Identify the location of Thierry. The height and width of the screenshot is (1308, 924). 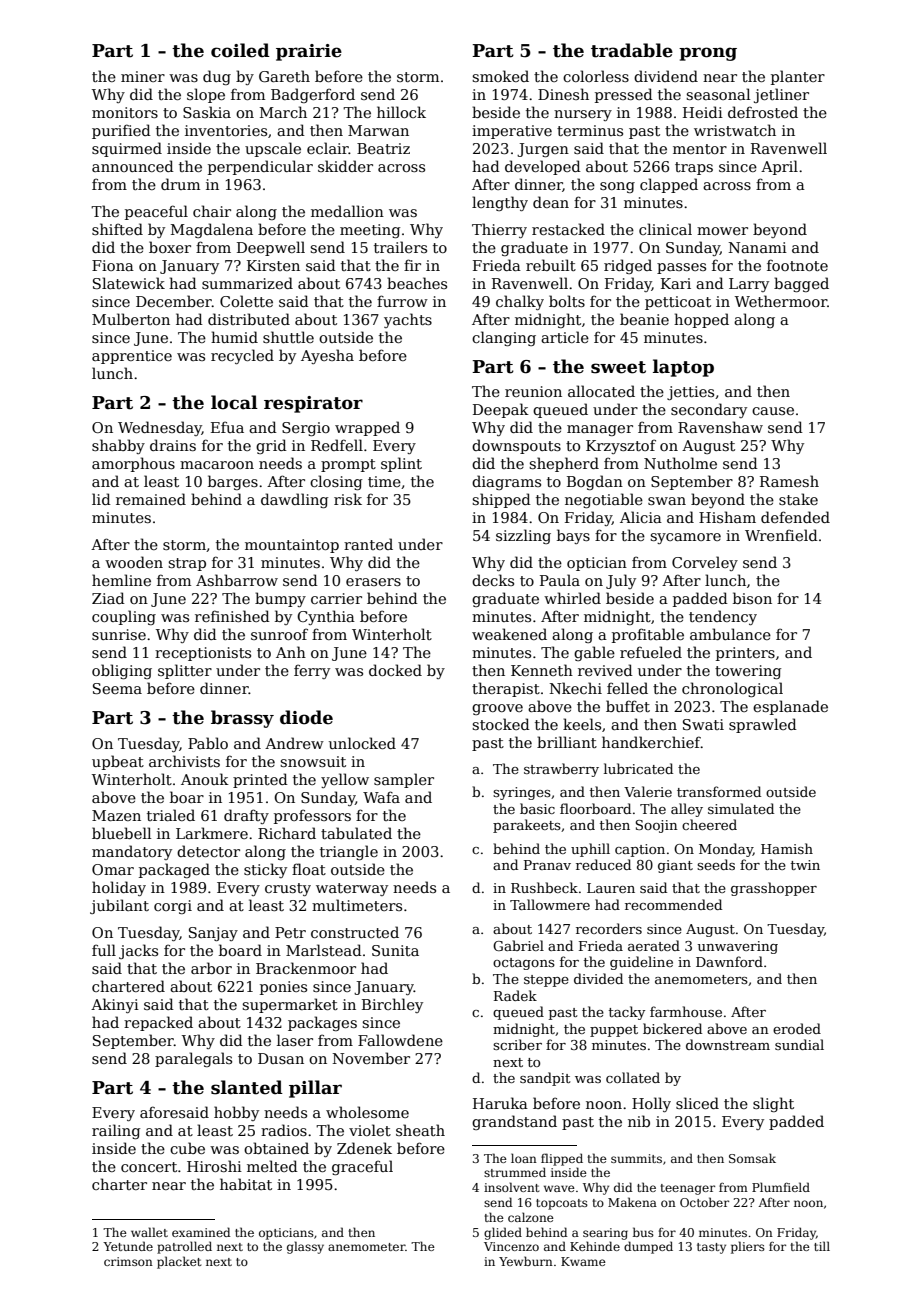
(499, 230).
